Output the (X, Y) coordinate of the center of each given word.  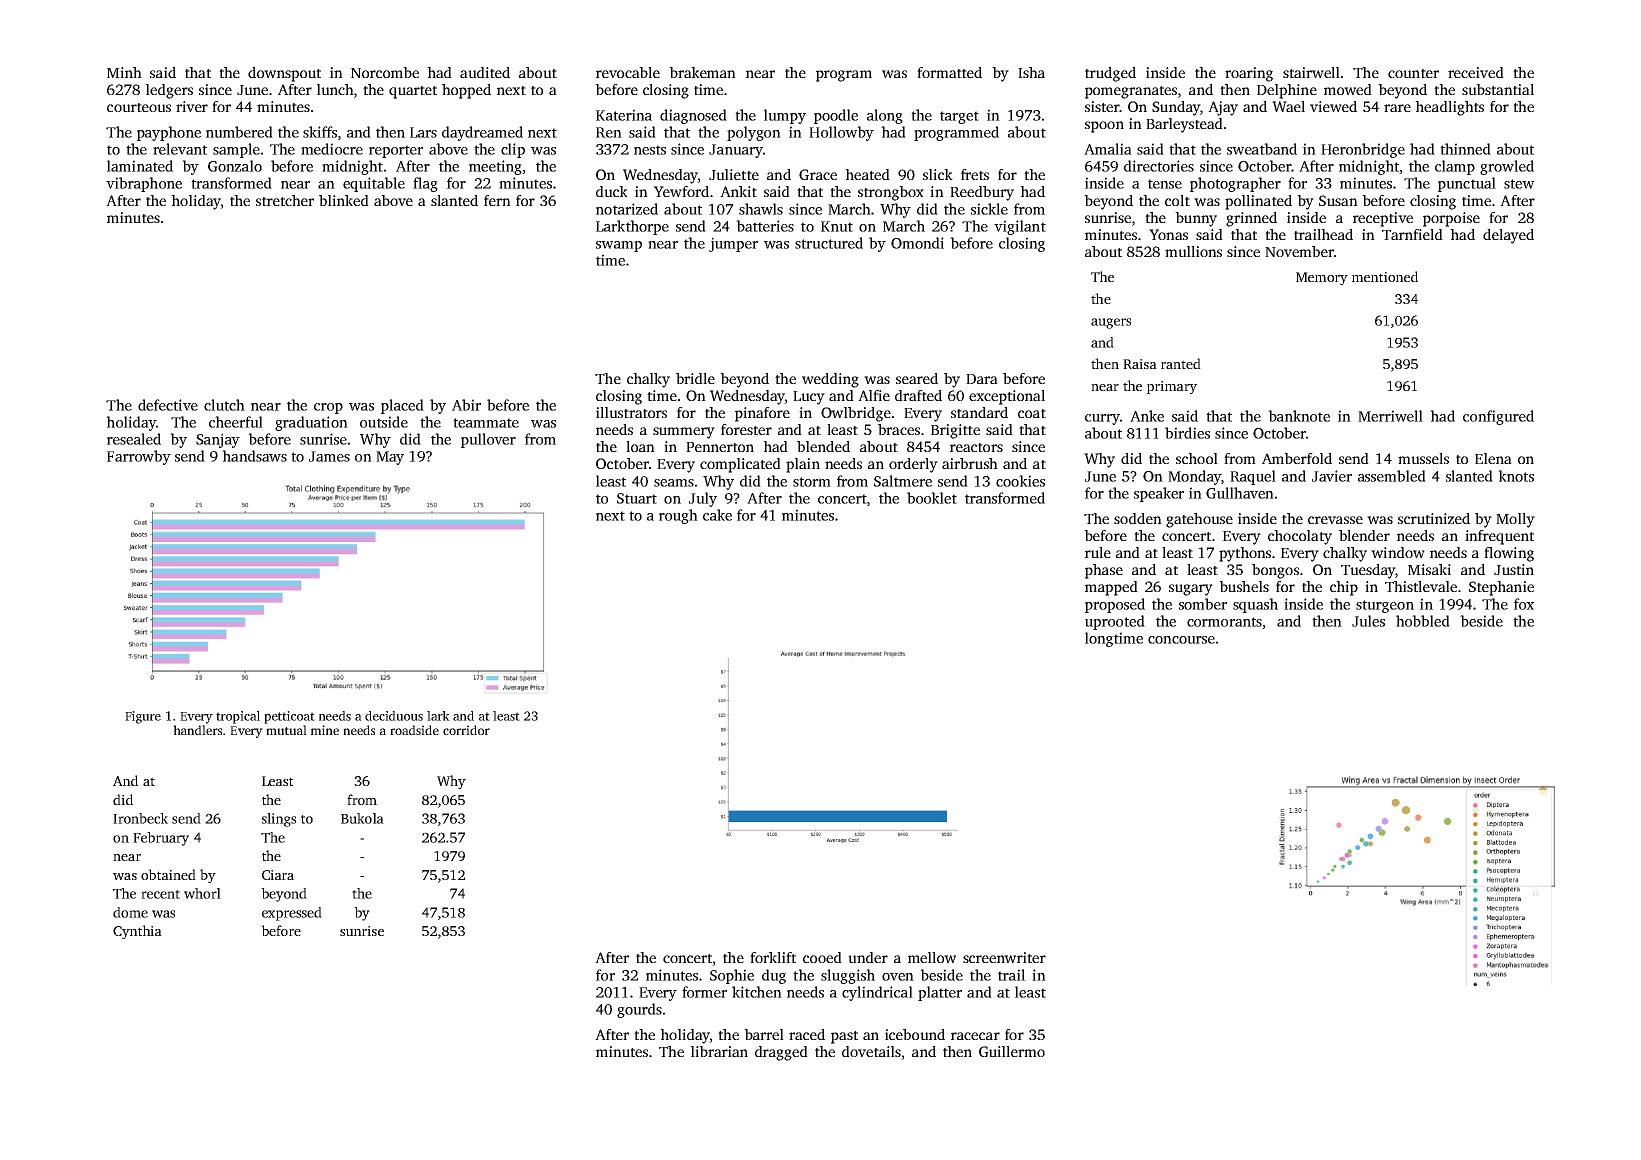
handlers (197, 730)
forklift (773, 957)
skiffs (320, 132)
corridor (466, 730)
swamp (619, 246)
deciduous (394, 716)
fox (1524, 604)
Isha (1031, 72)
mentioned (1385, 276)
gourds (639, 1010)
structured (829, 243)
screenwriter (1004, 957)
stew (1519, 184)
